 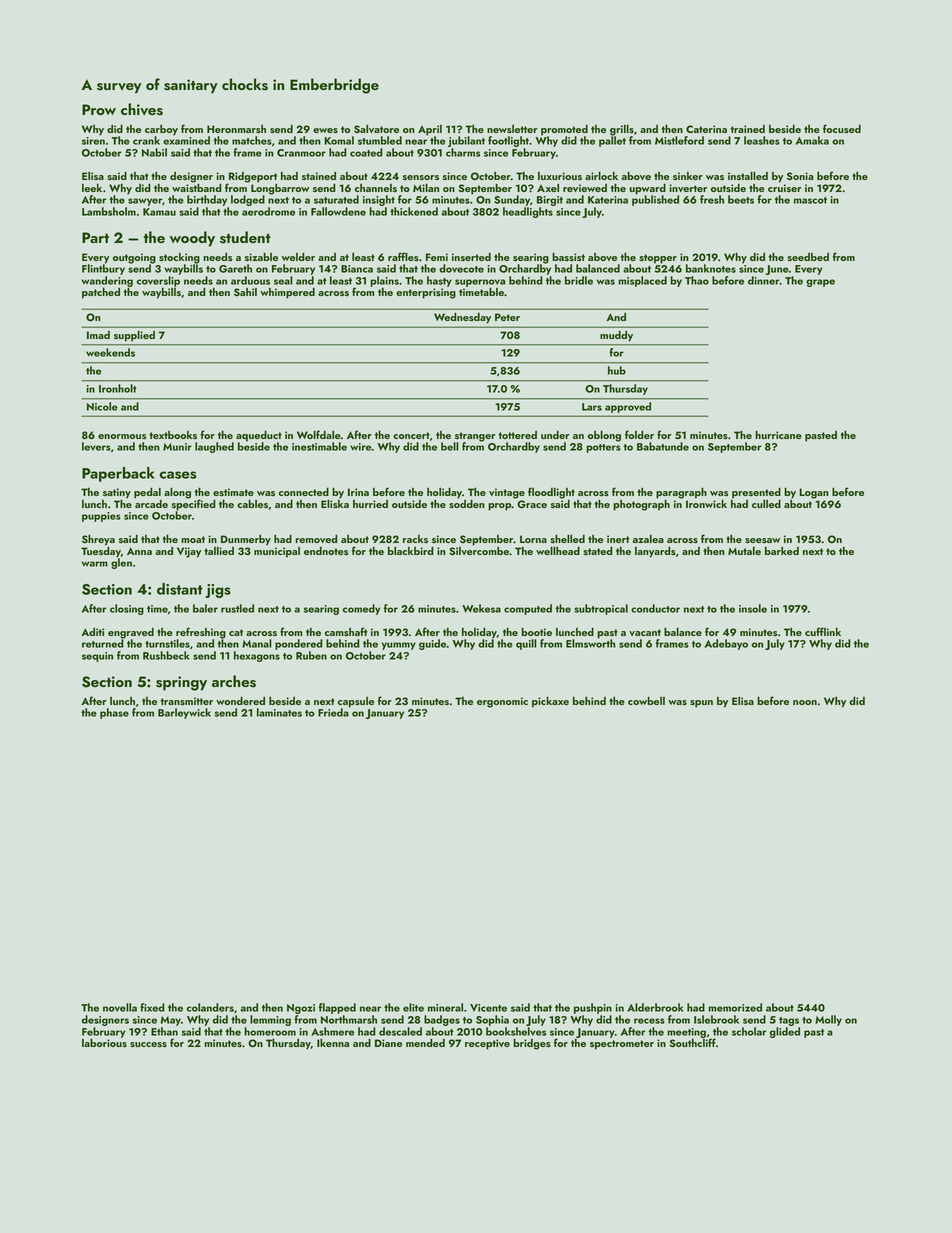 I want to click on Aditi, so click(x=92, y=632).
